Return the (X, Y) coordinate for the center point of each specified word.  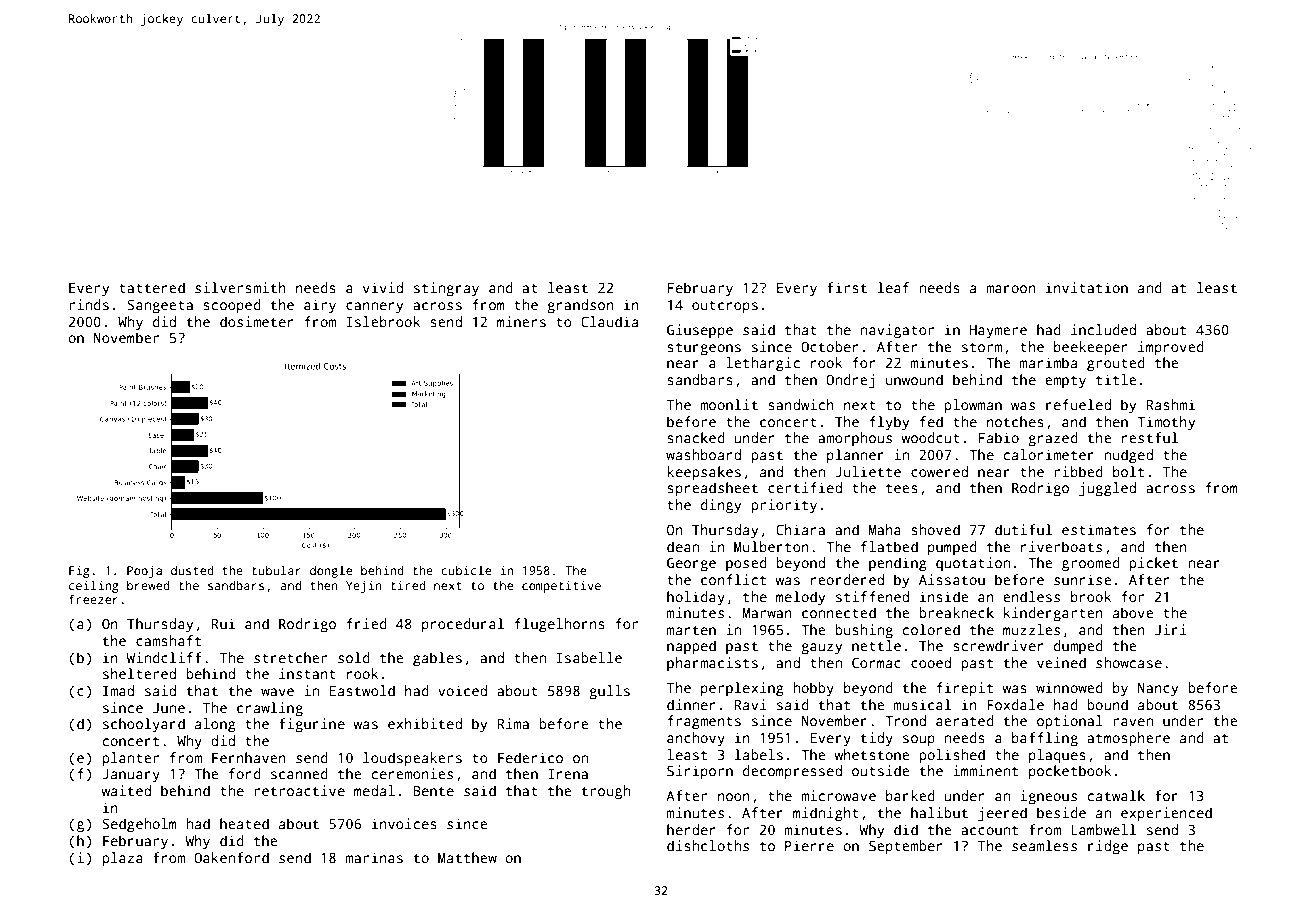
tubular (276, 570)
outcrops (725, 307)
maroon (1011, 289)
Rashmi (1171, 404)
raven (1133, 722)
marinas (374, 857)
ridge (1108, 847)
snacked (696, 437)
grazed (1053, 439)
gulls (609, 692)
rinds (89, 304)
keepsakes (704, 473)
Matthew (467, 857)
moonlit (729, 404)
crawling (270, 709)
